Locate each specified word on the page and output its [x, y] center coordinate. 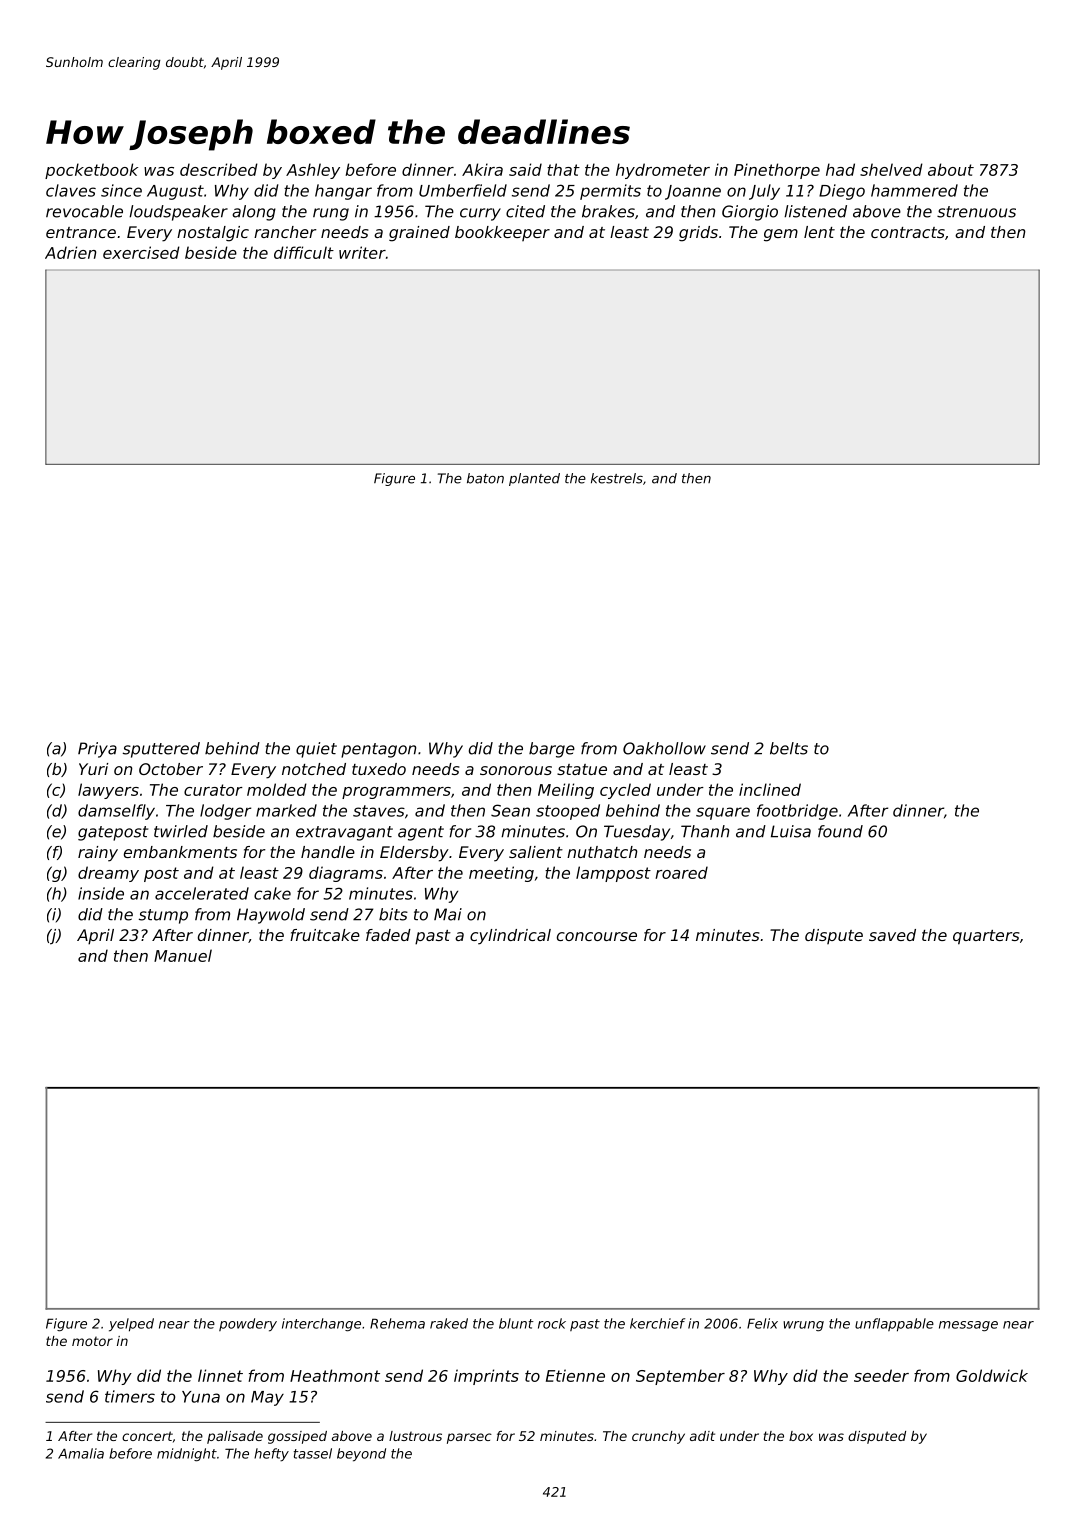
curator [213, 790]
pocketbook [91, 171]
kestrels [617, 478]
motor [92, 1341]
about [951, 169]
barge [552, 750]
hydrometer [663, 171]
